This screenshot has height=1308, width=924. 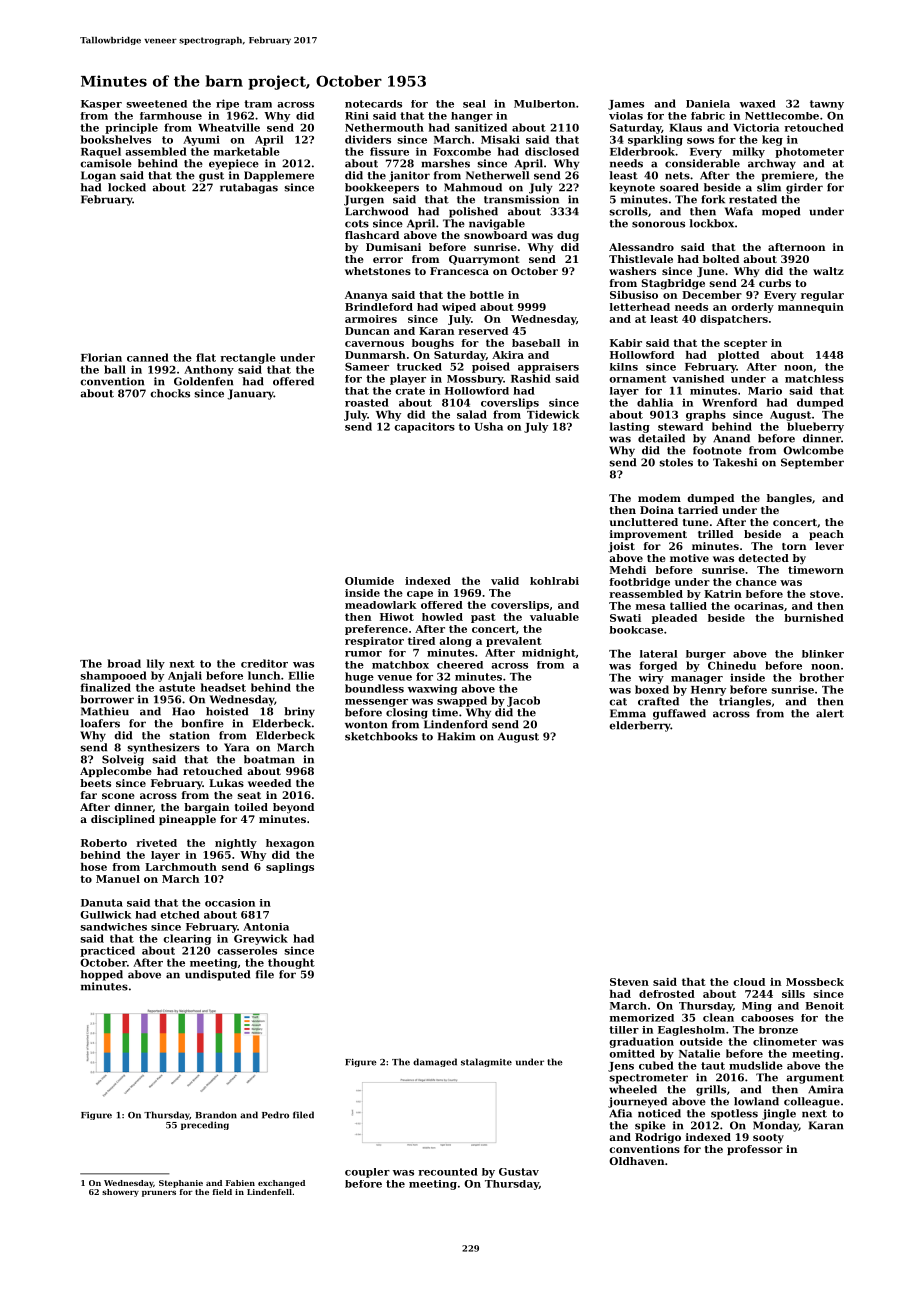 What do you see at coordinates (636, 1161) in the screenshot?
I see `Oldhaven` at bounding box center [636, 1161].
